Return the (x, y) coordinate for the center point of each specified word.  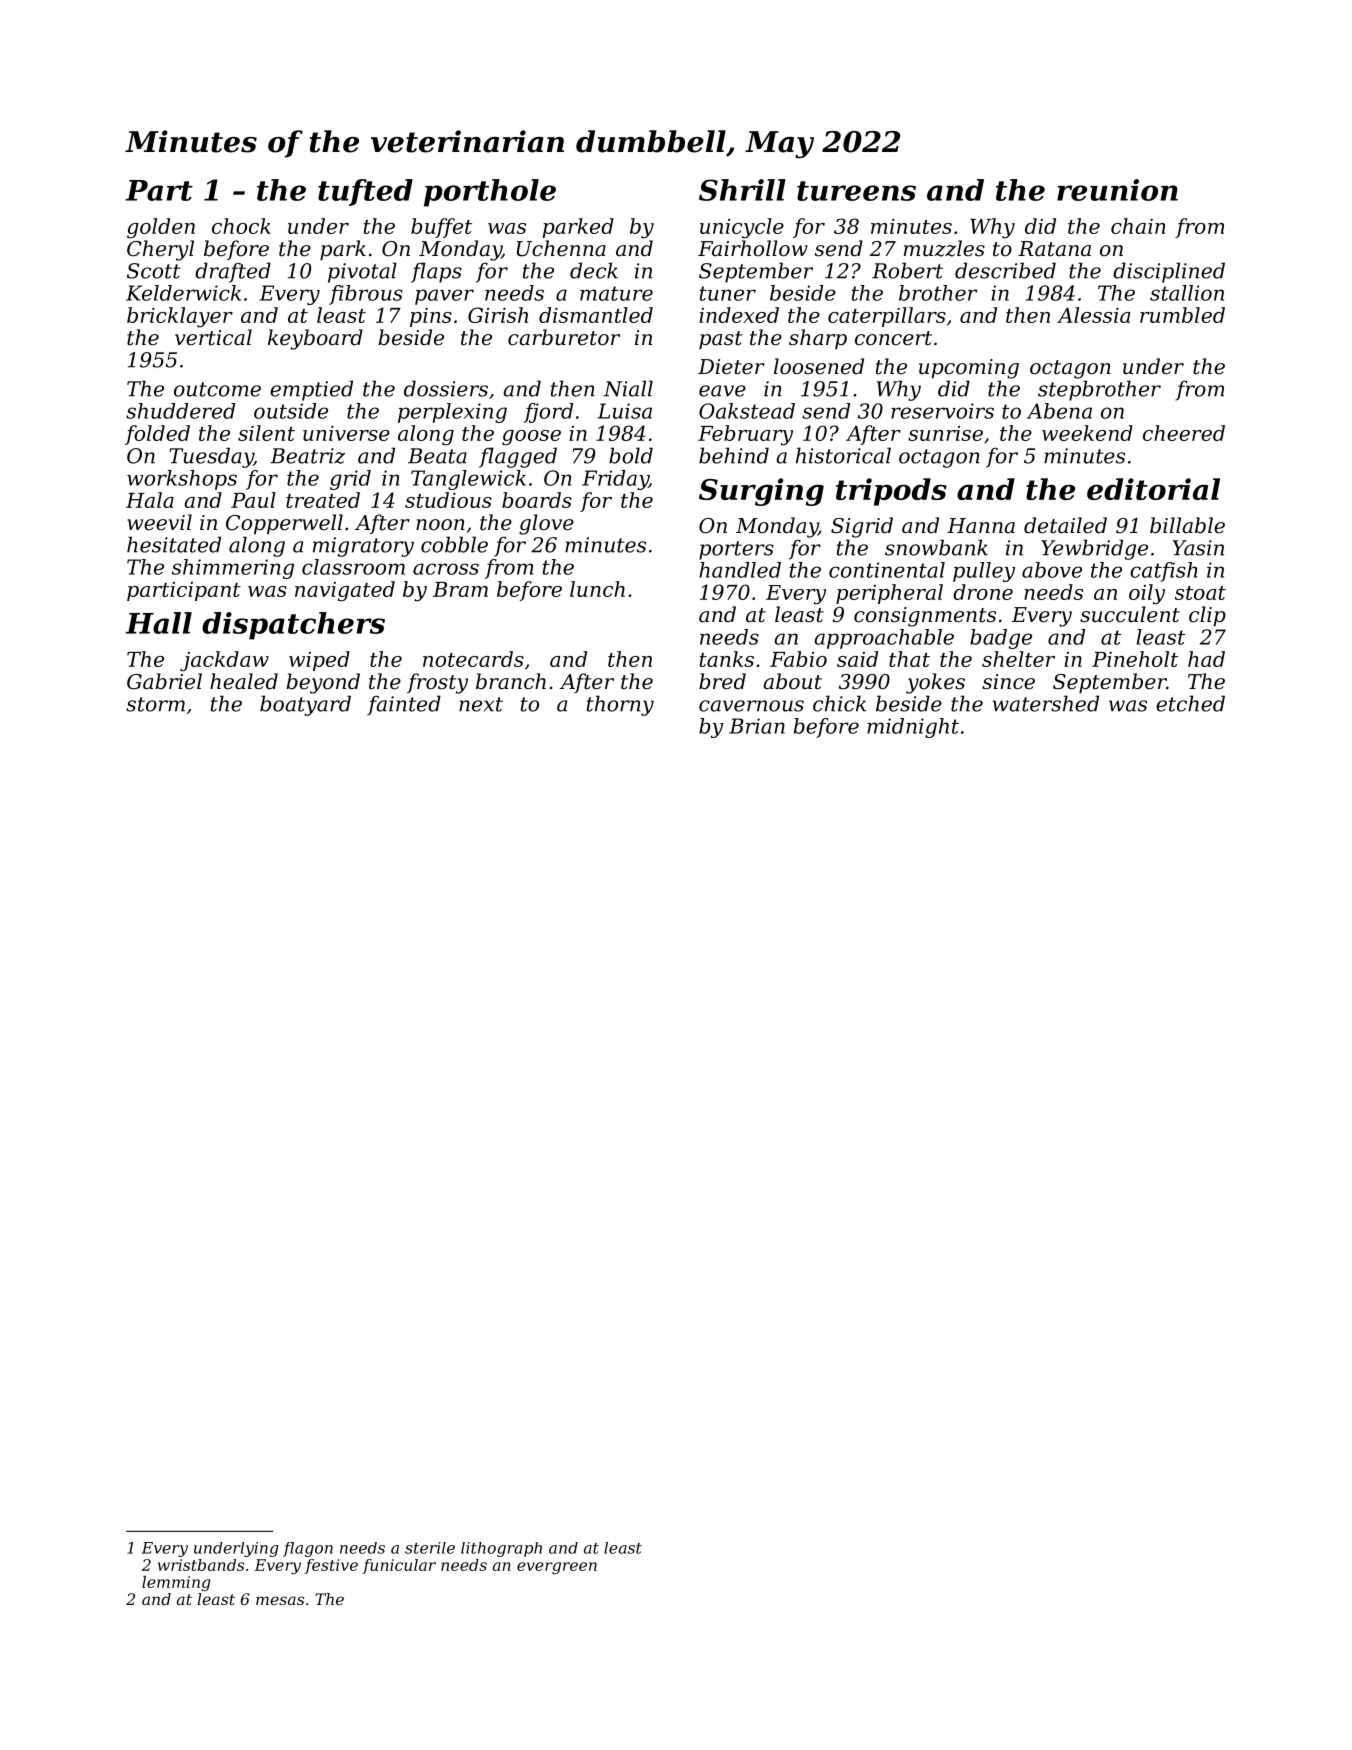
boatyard (305, 705)
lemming (176, 1583)
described (1005, 270)
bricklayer (180, 317)
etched (1190, 703)
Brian (757, 726)
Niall (628, 388)
